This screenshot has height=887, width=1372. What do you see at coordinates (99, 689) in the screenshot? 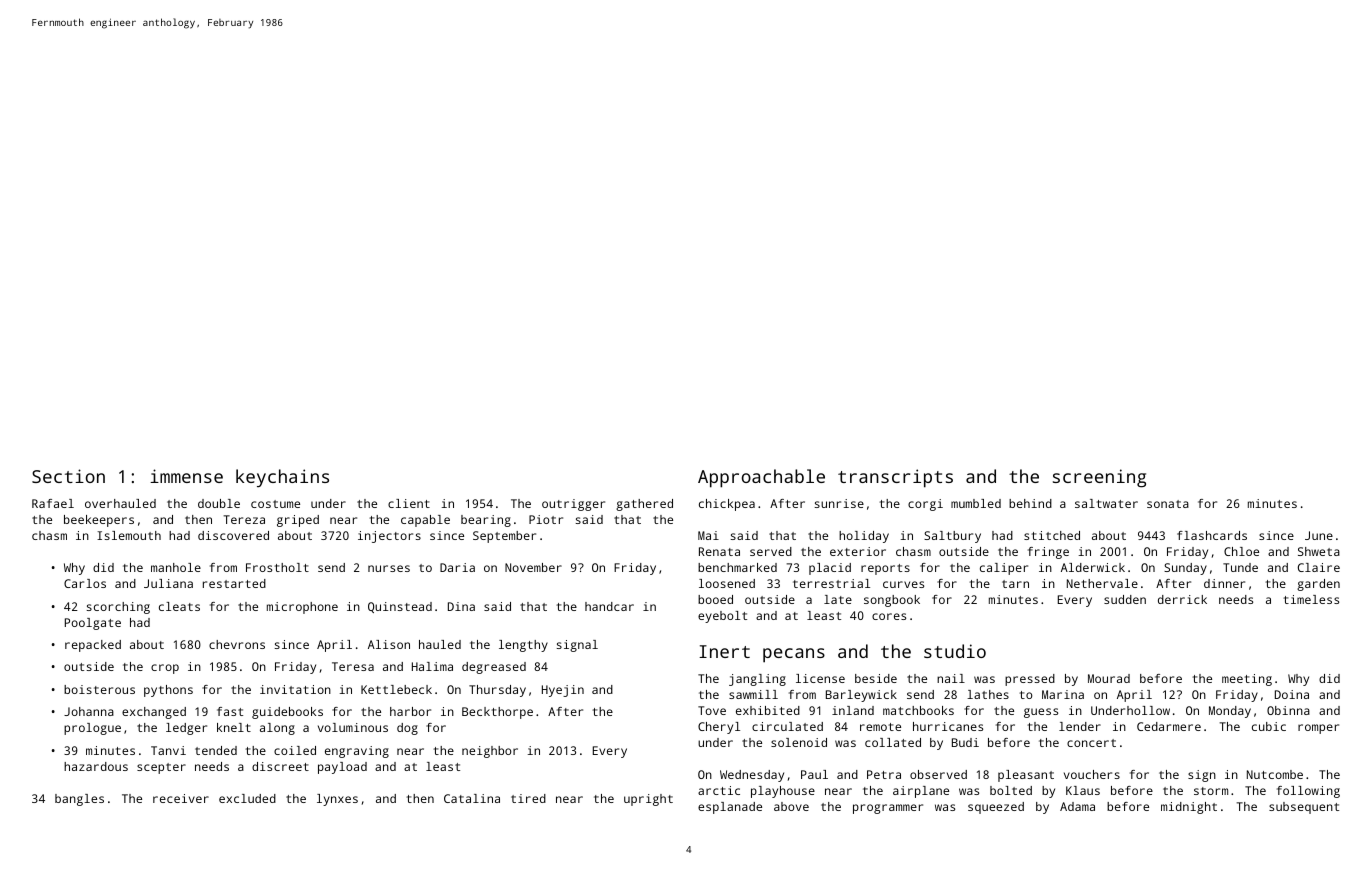
I see `boisterous` at bounding box center [99, 689].
